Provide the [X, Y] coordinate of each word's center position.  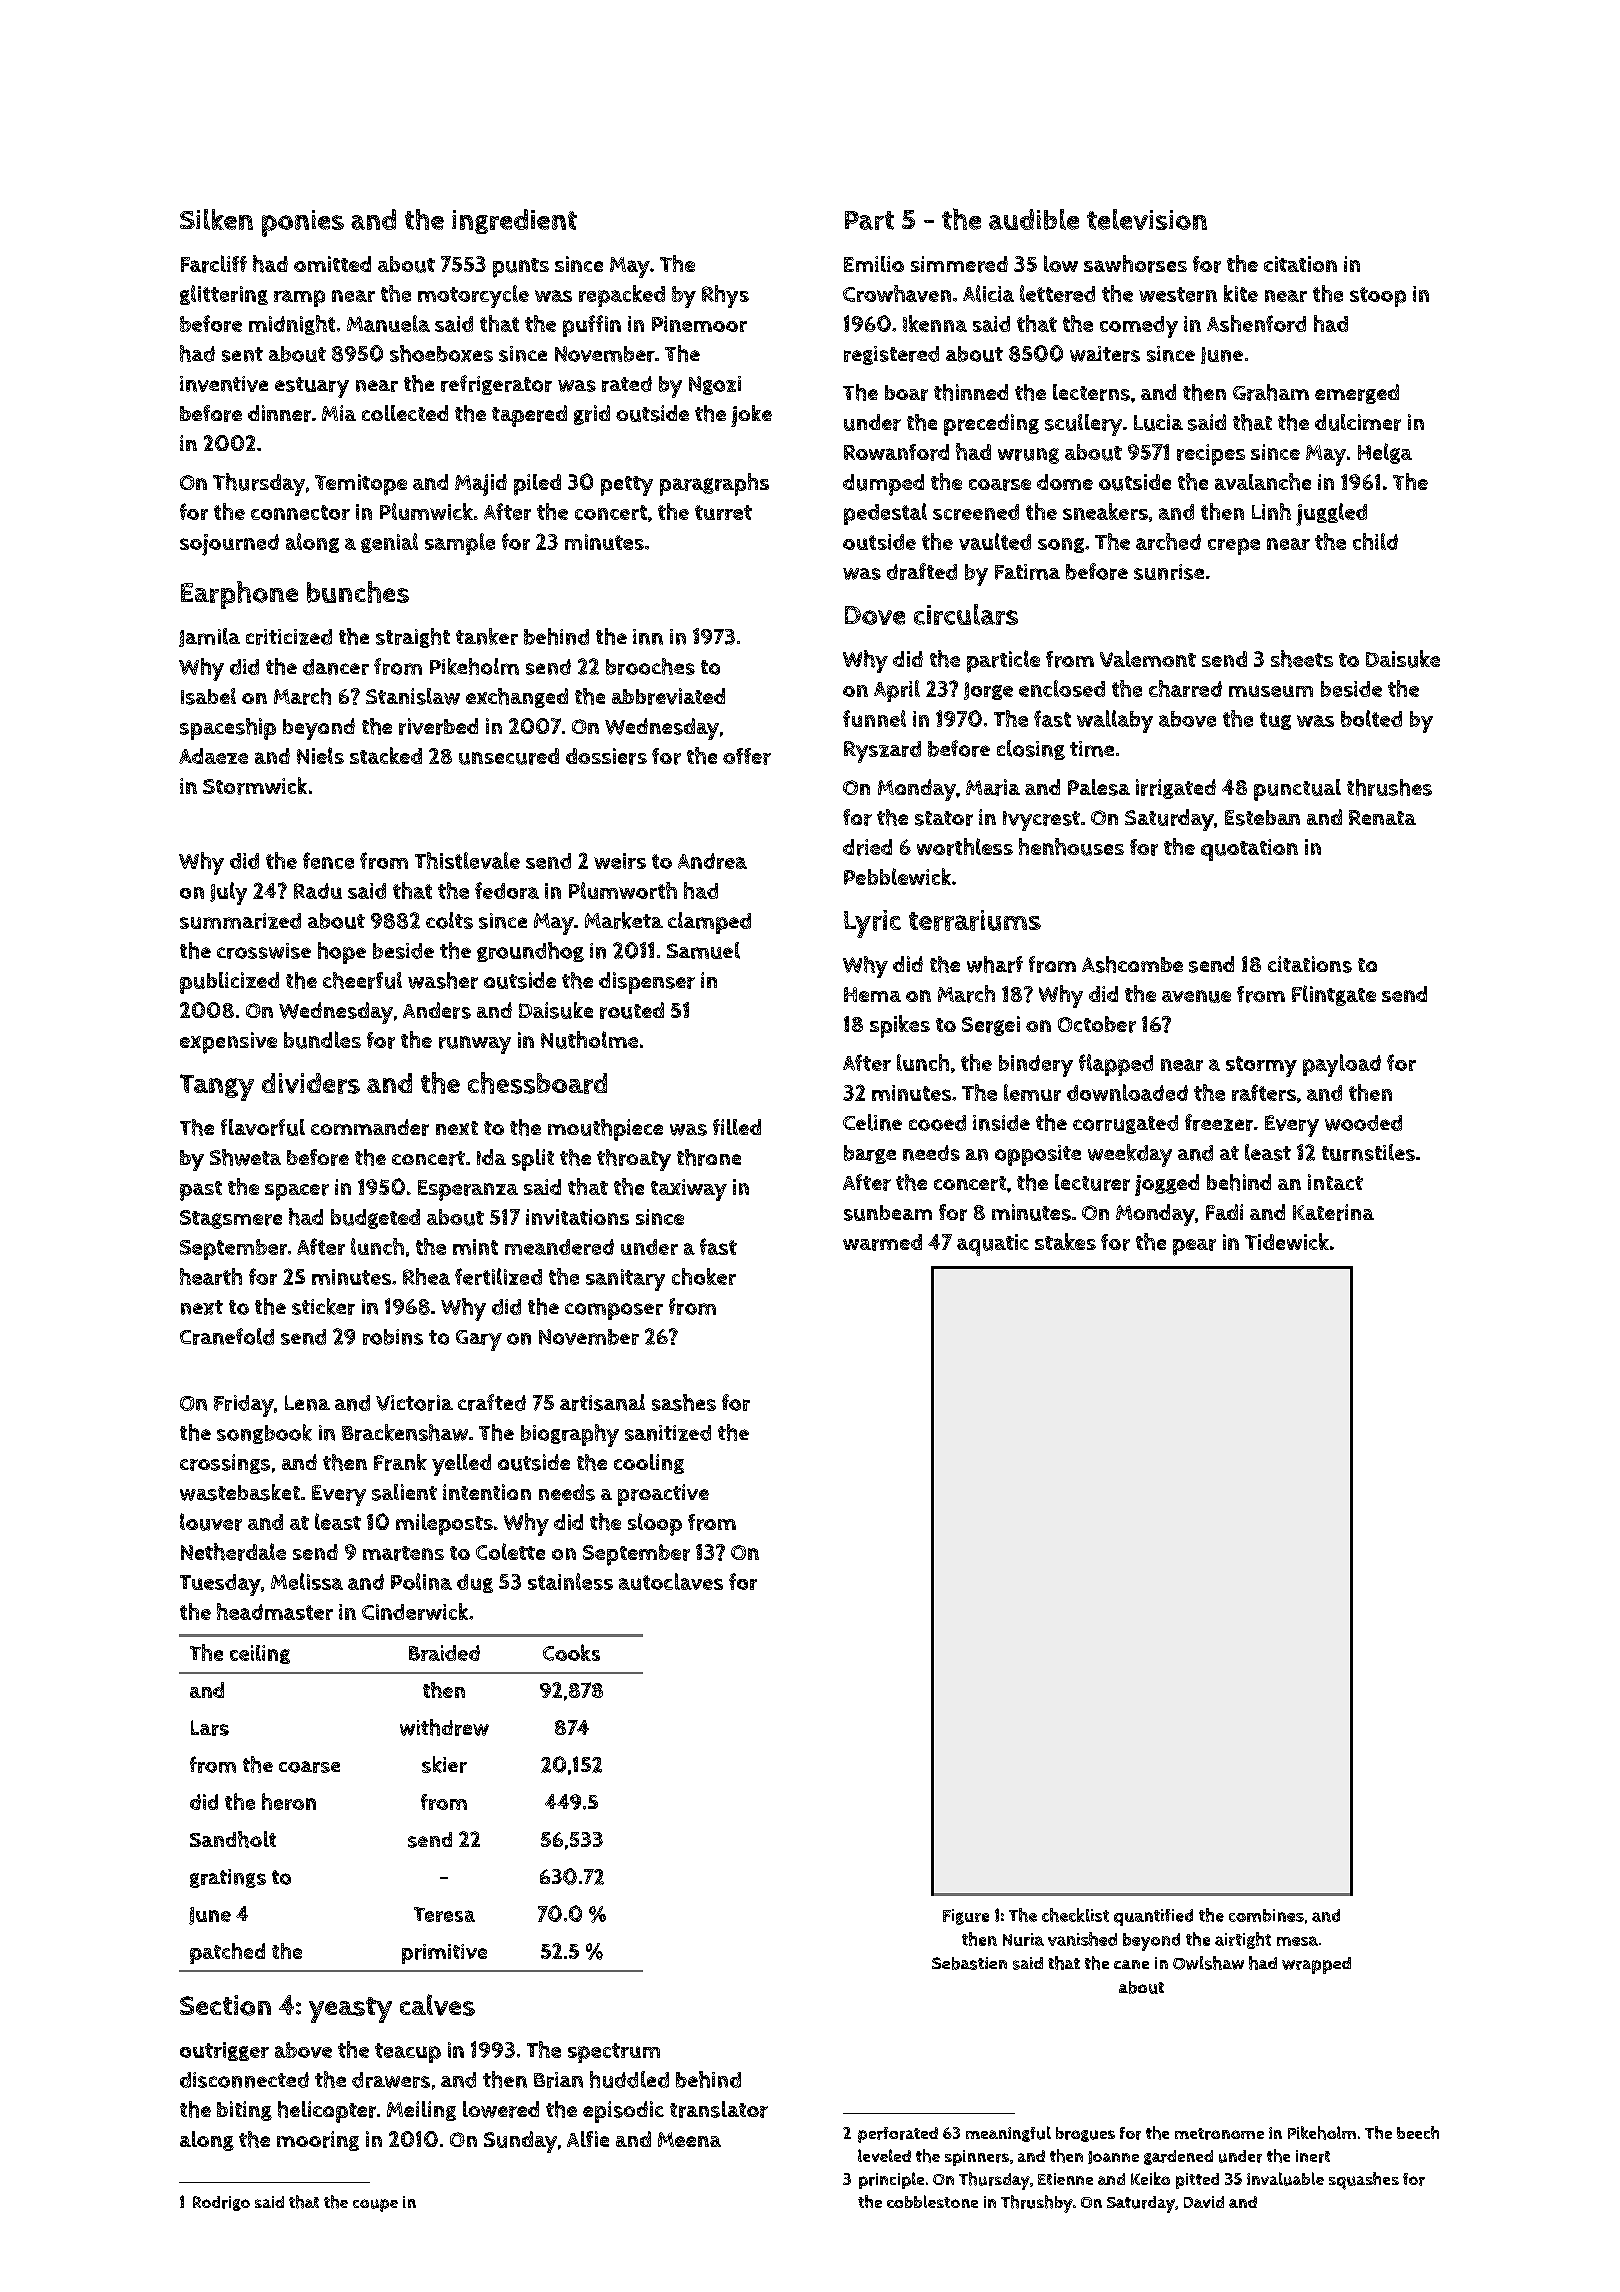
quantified [1153, 1917]
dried [867, 847]
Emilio [874, 264]
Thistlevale [467, 860]
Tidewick [1287, 1241]
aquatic [993, 1245]
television [1147, 219]
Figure [966, 1917]
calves [437, 2005]
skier [444, 1764]
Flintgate [1334, 995]
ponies [303, 223]
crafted [492, 1402]
